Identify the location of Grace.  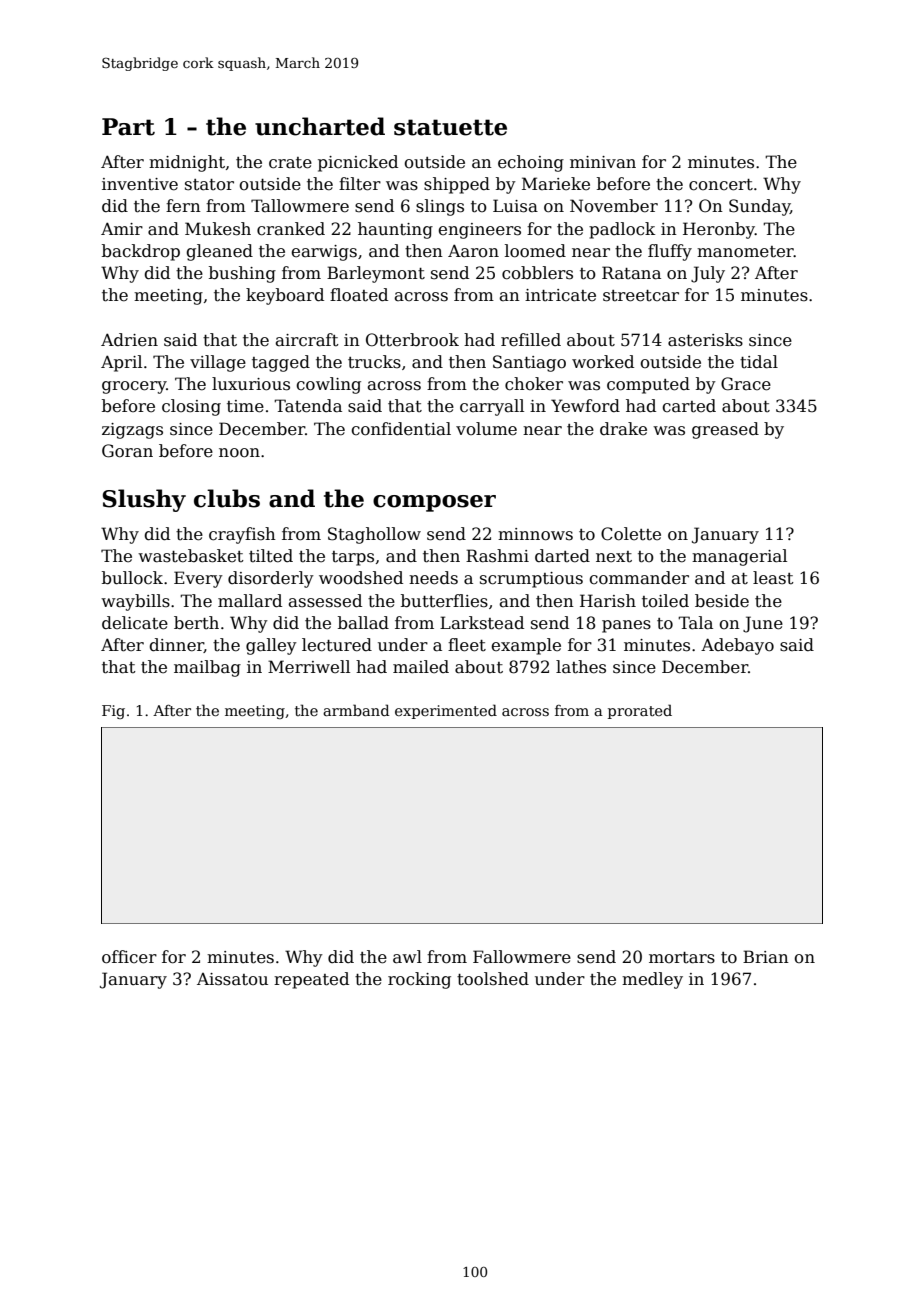
(746, 384).
